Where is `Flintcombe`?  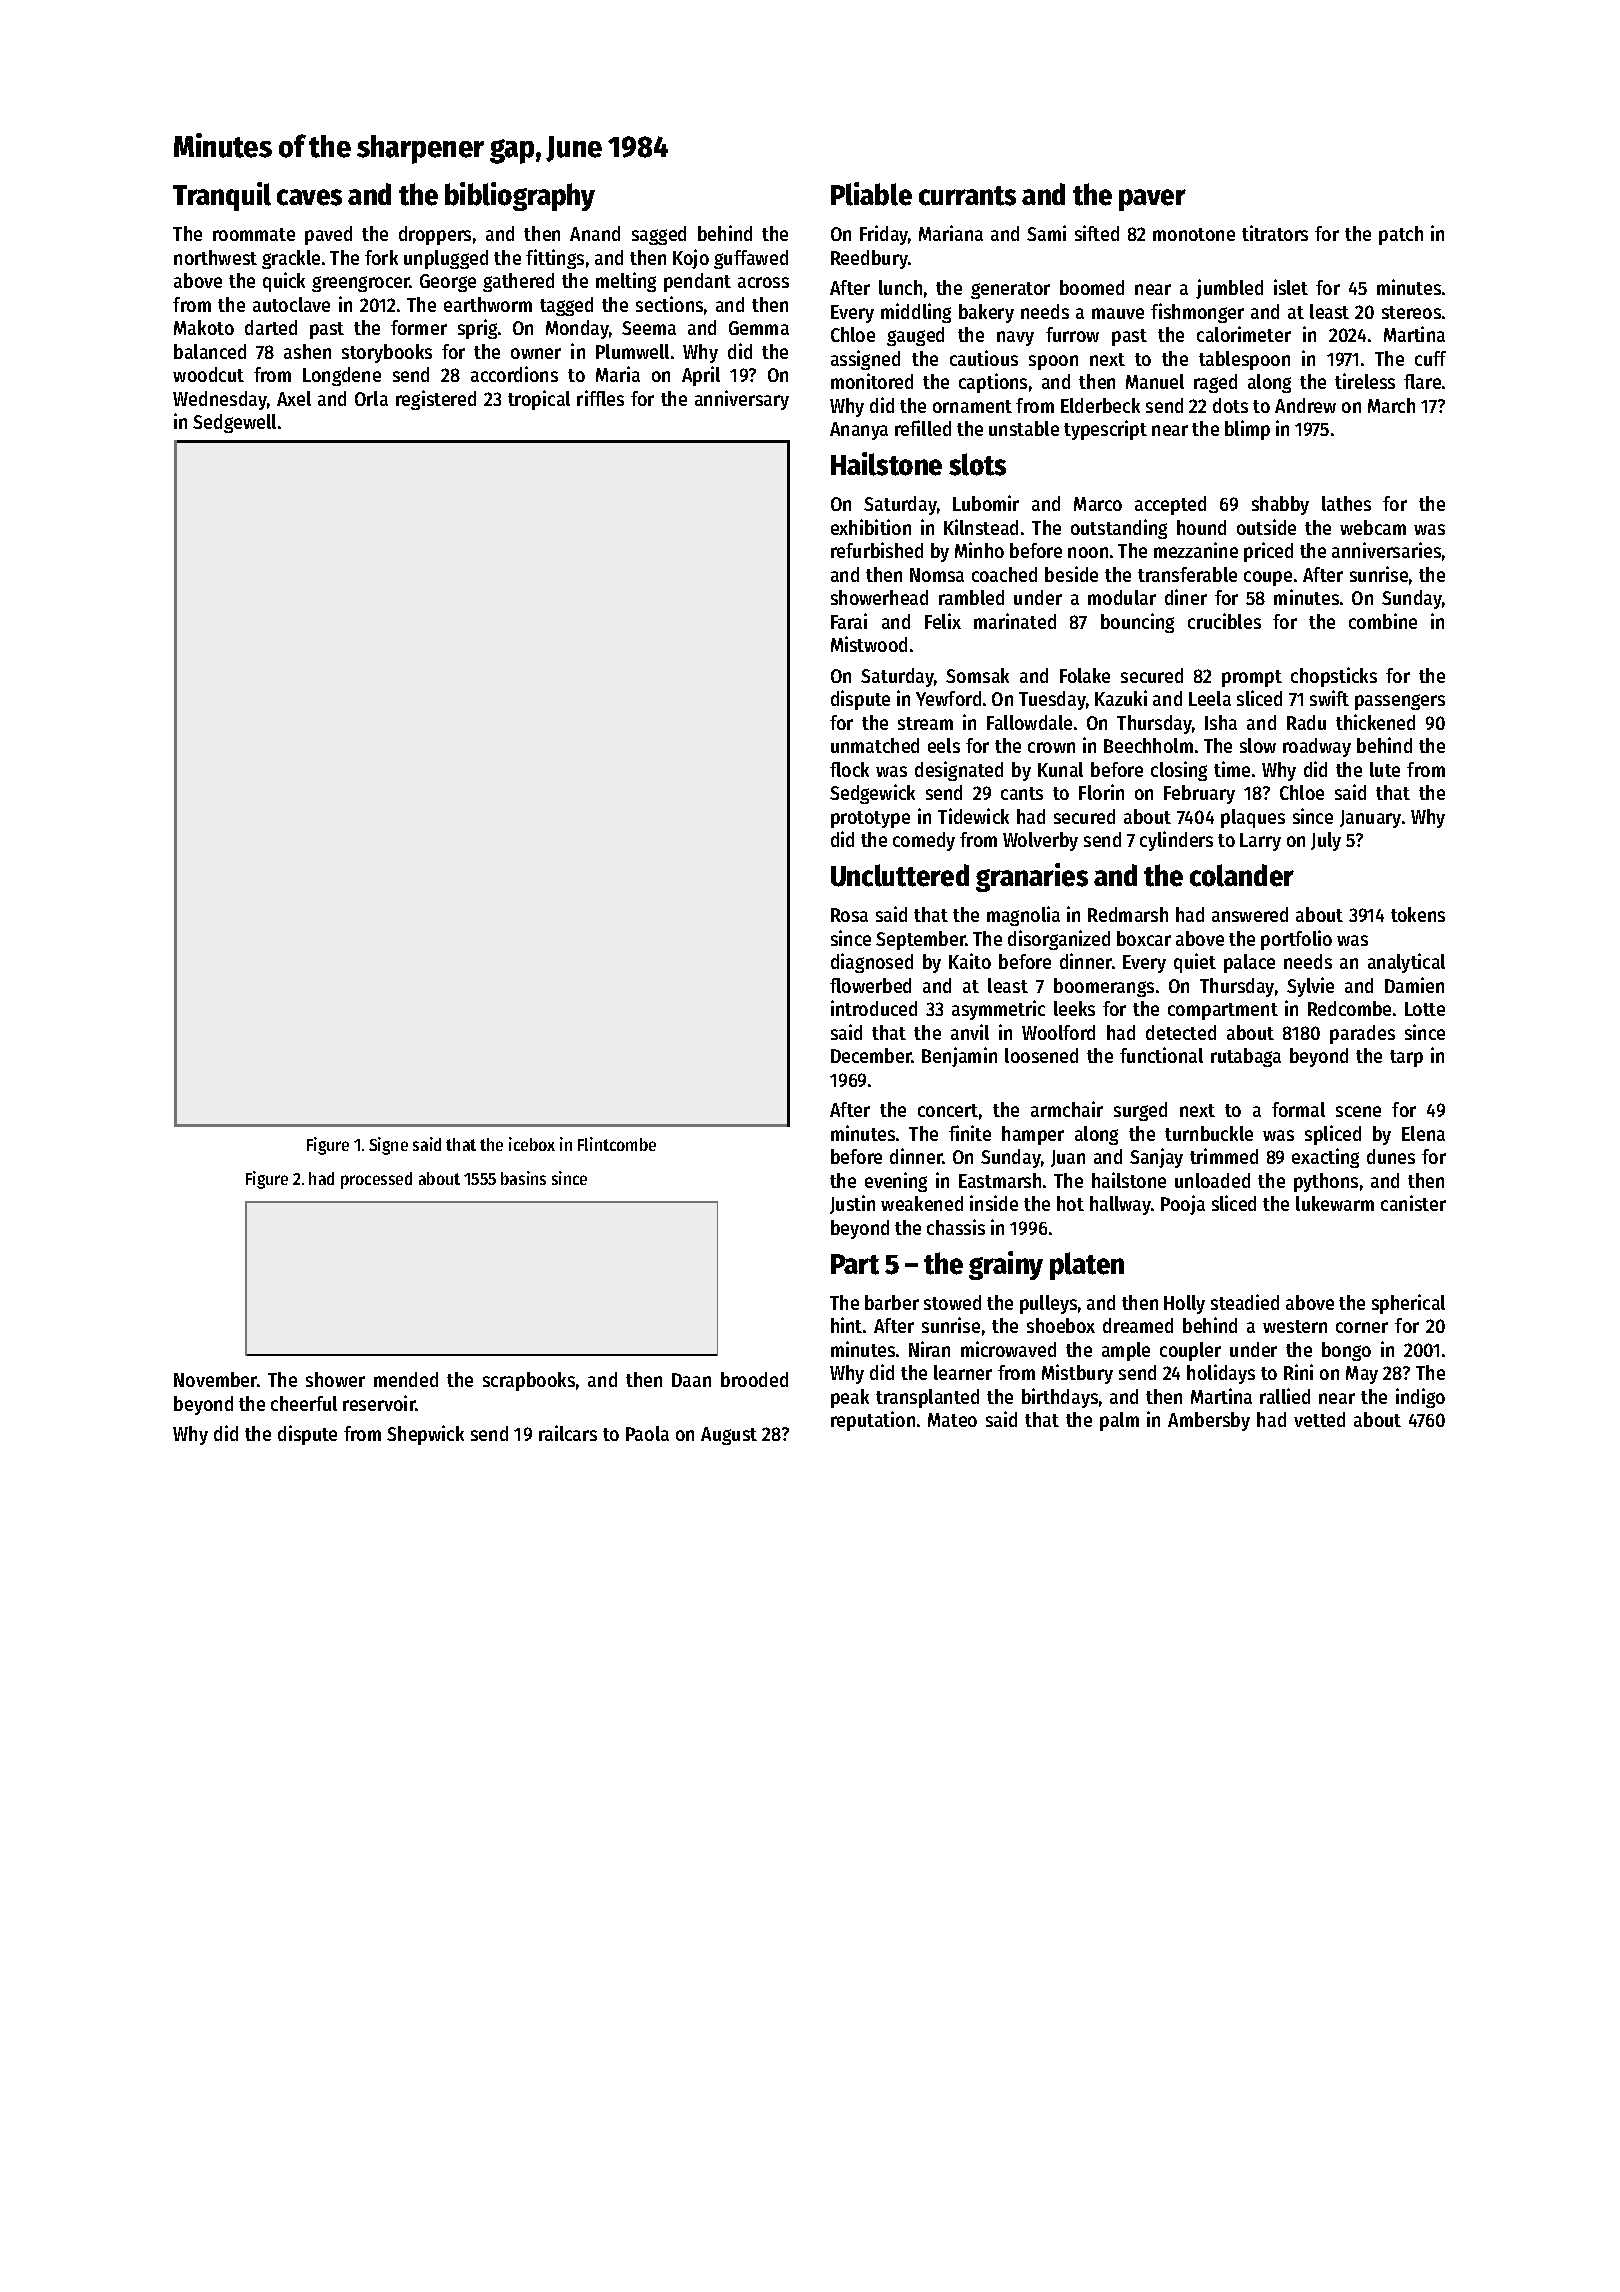
Flintcombe is located at coordinates (617, 1144).
